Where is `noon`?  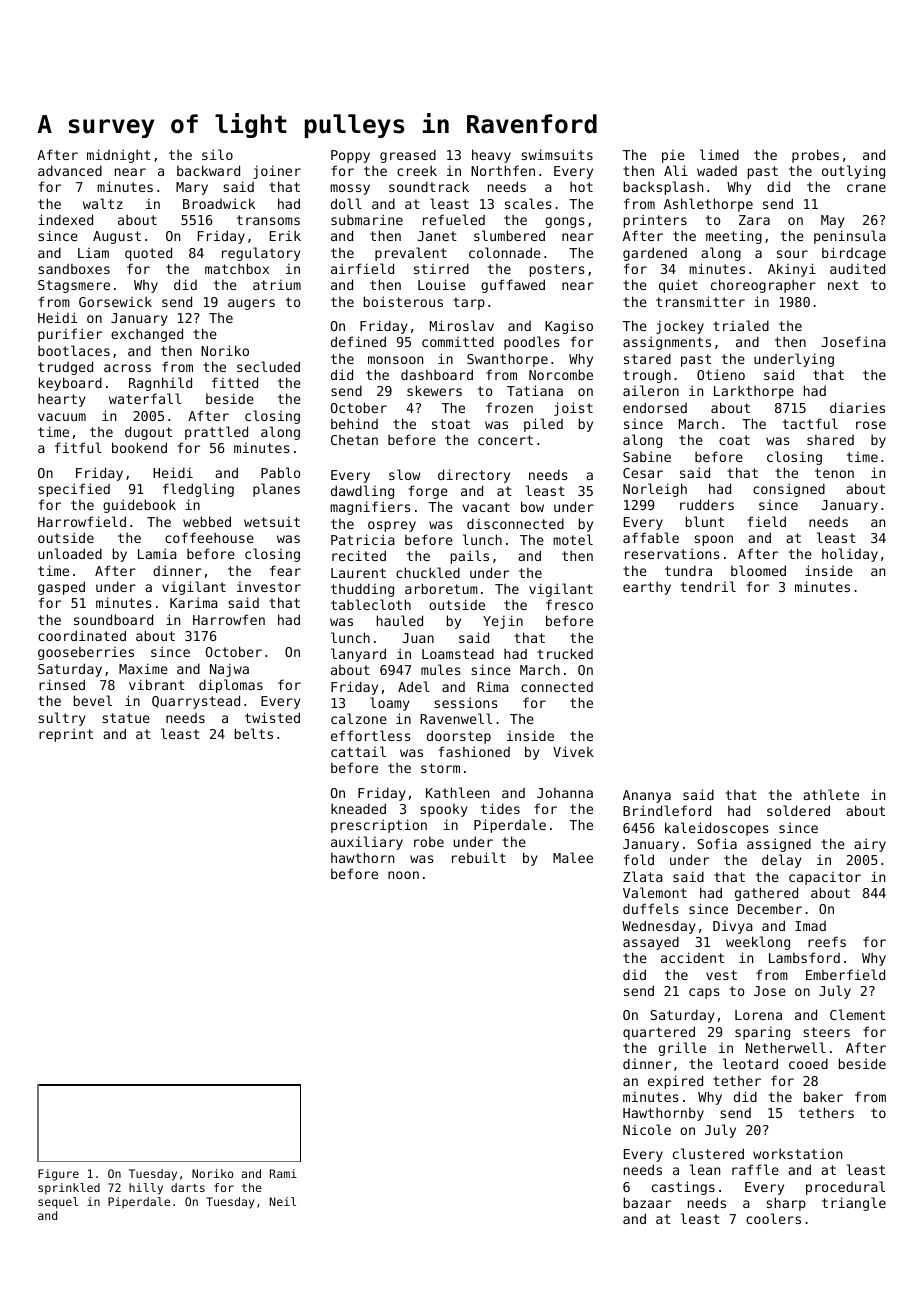 noon is located at coordinates (403, 875).
